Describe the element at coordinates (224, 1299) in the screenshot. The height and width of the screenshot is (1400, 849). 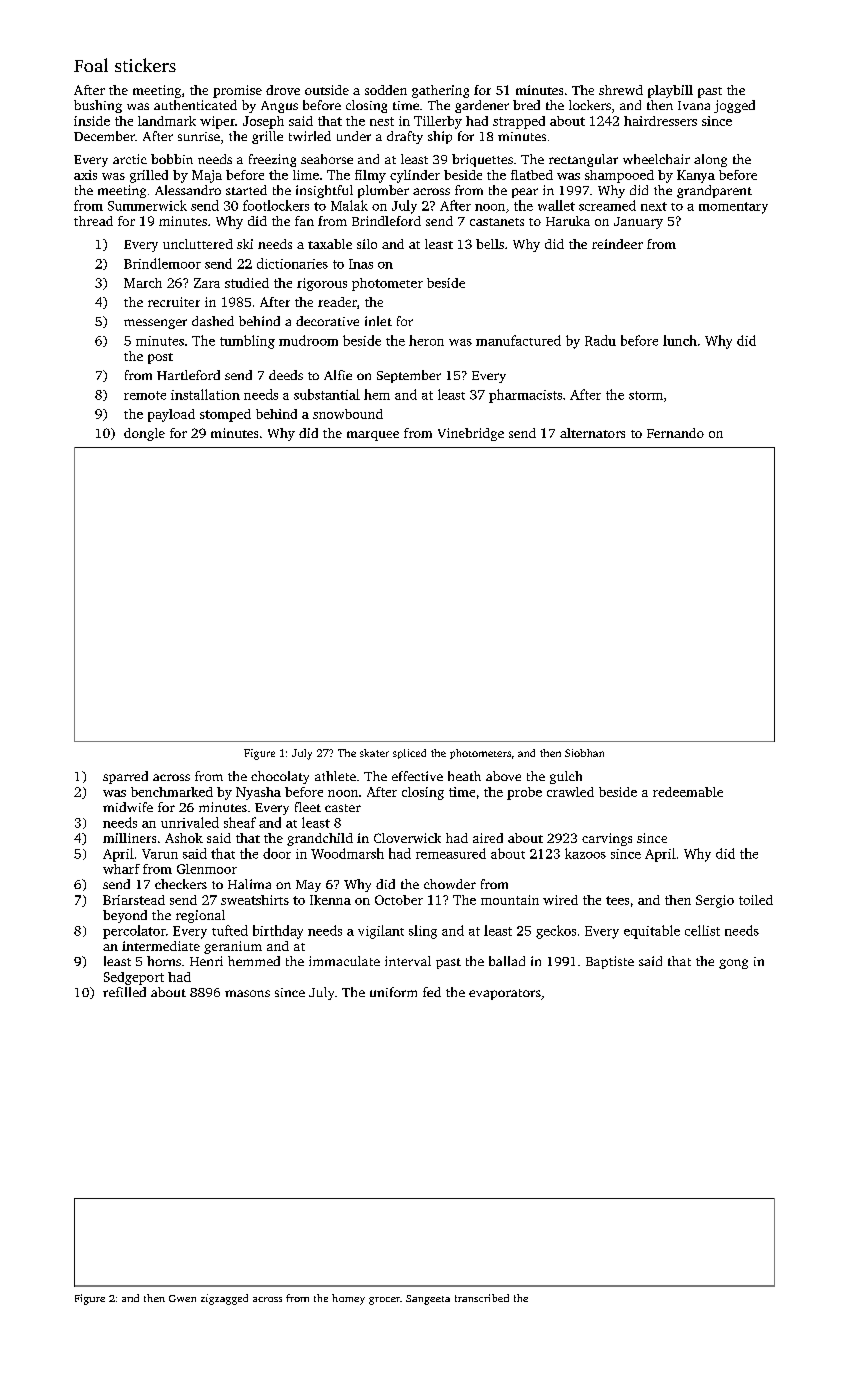
I see `zigzagged` at that location.
